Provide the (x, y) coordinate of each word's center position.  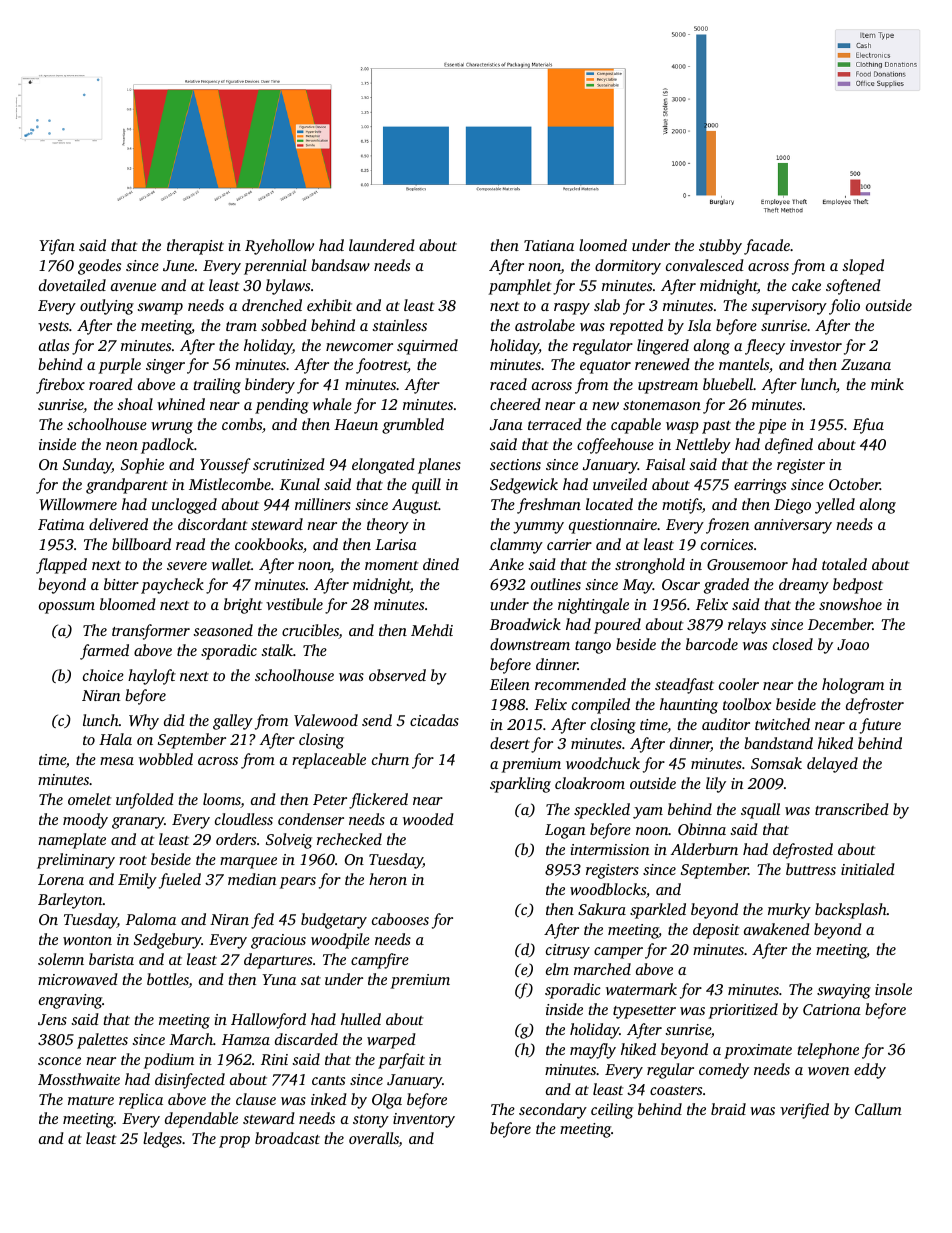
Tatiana (549, 245)
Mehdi (432, 630)
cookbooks (269, 544)
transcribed (852, 809)
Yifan (57, 247)
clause (256, 1099)
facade (767, 247)
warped (391, 1041)
